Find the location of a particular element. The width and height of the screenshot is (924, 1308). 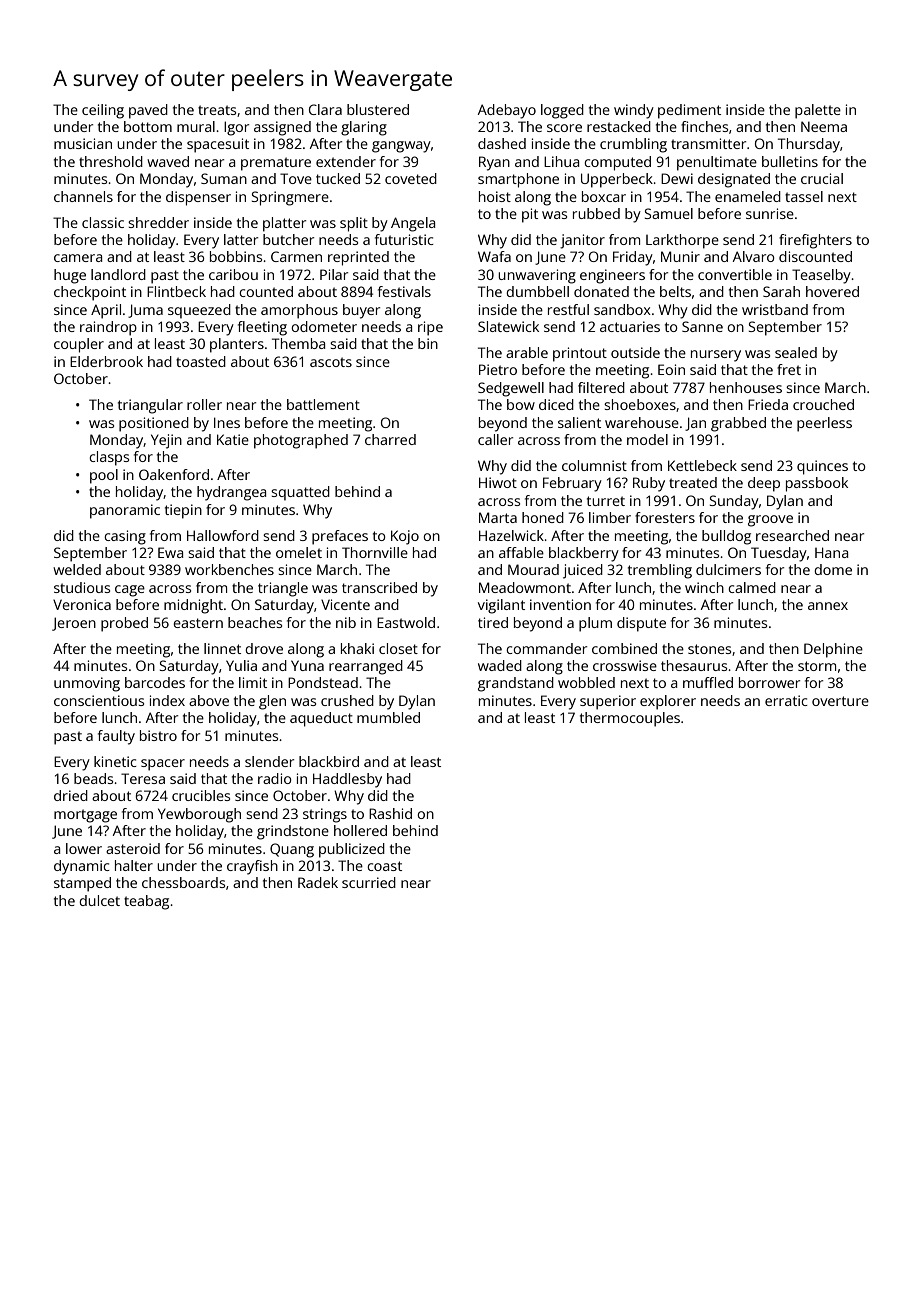

score is located at coordinates (564, 128).
